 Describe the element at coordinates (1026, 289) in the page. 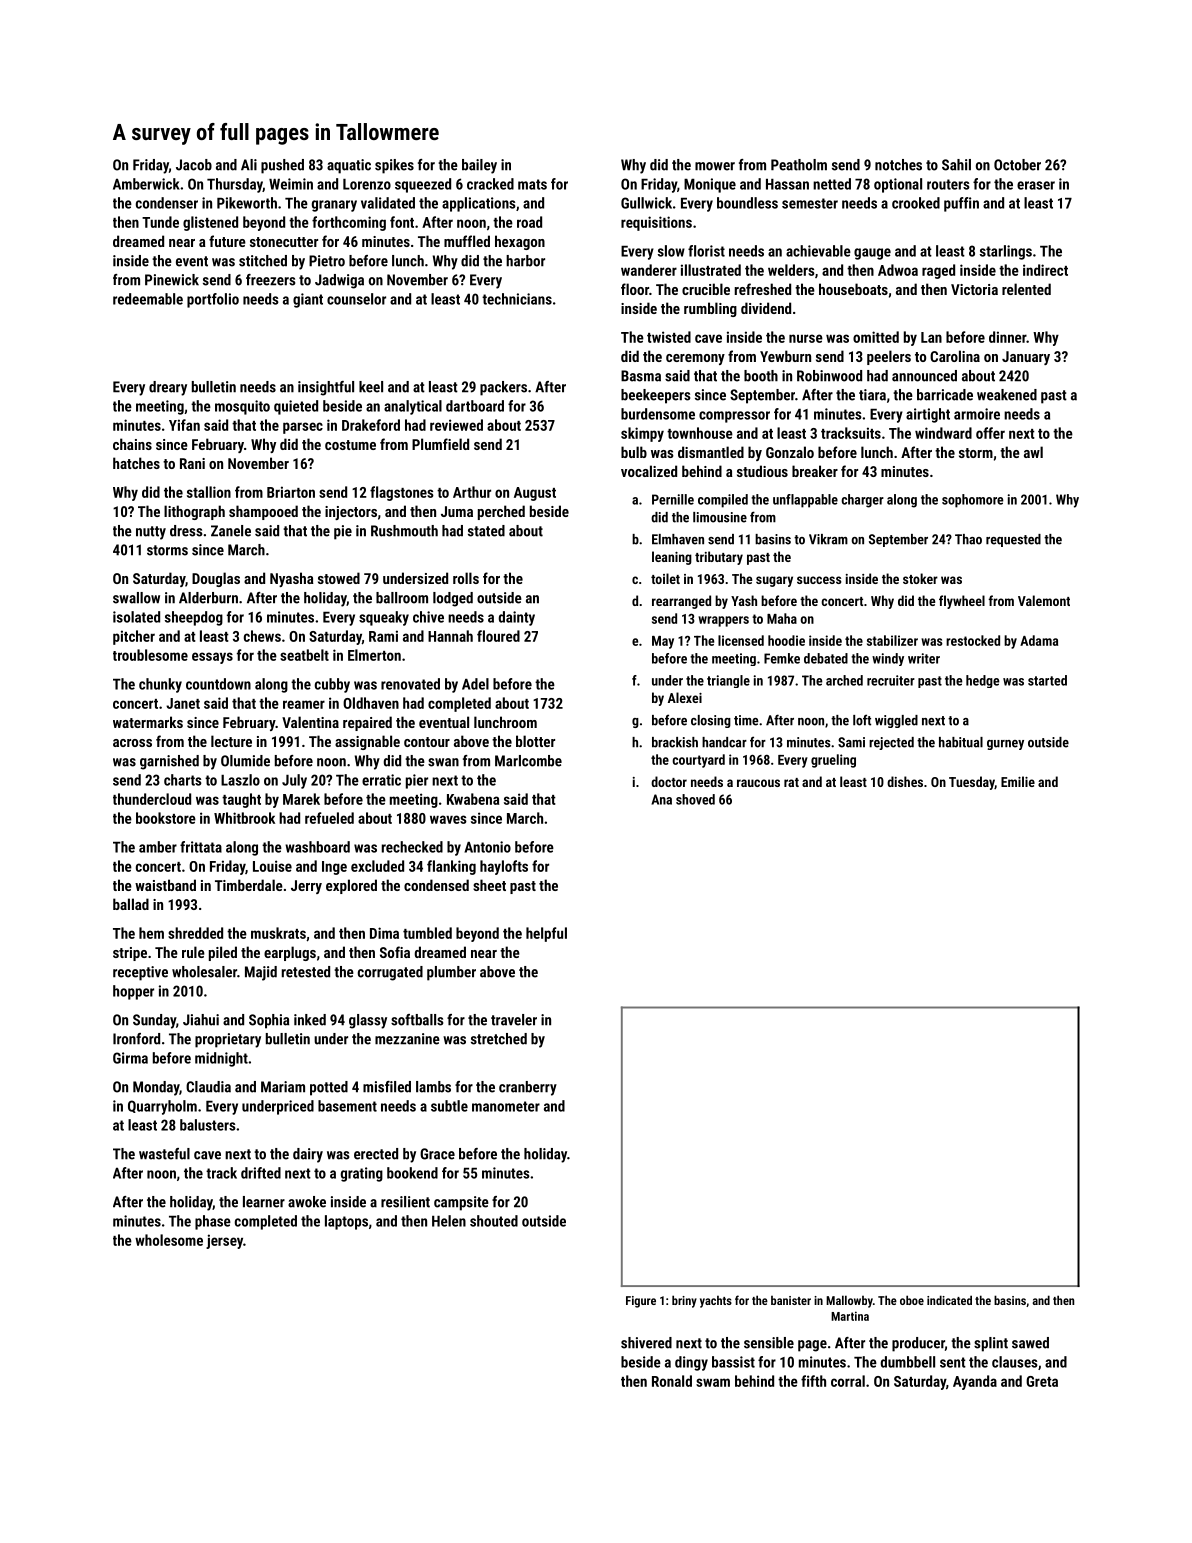

I see `relented` at that location.
